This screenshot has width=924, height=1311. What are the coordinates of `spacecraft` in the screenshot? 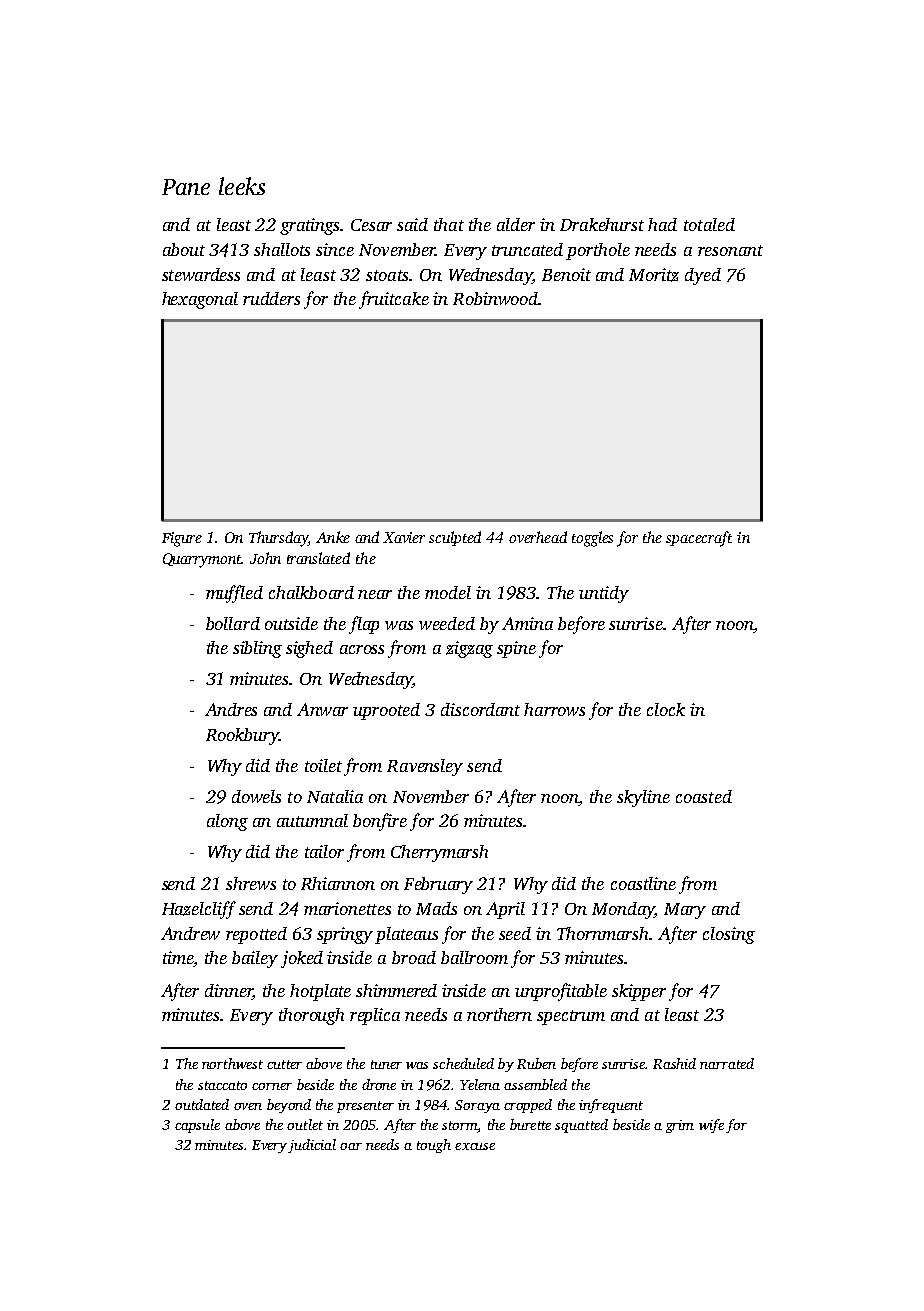 It's located at (699, 539).
